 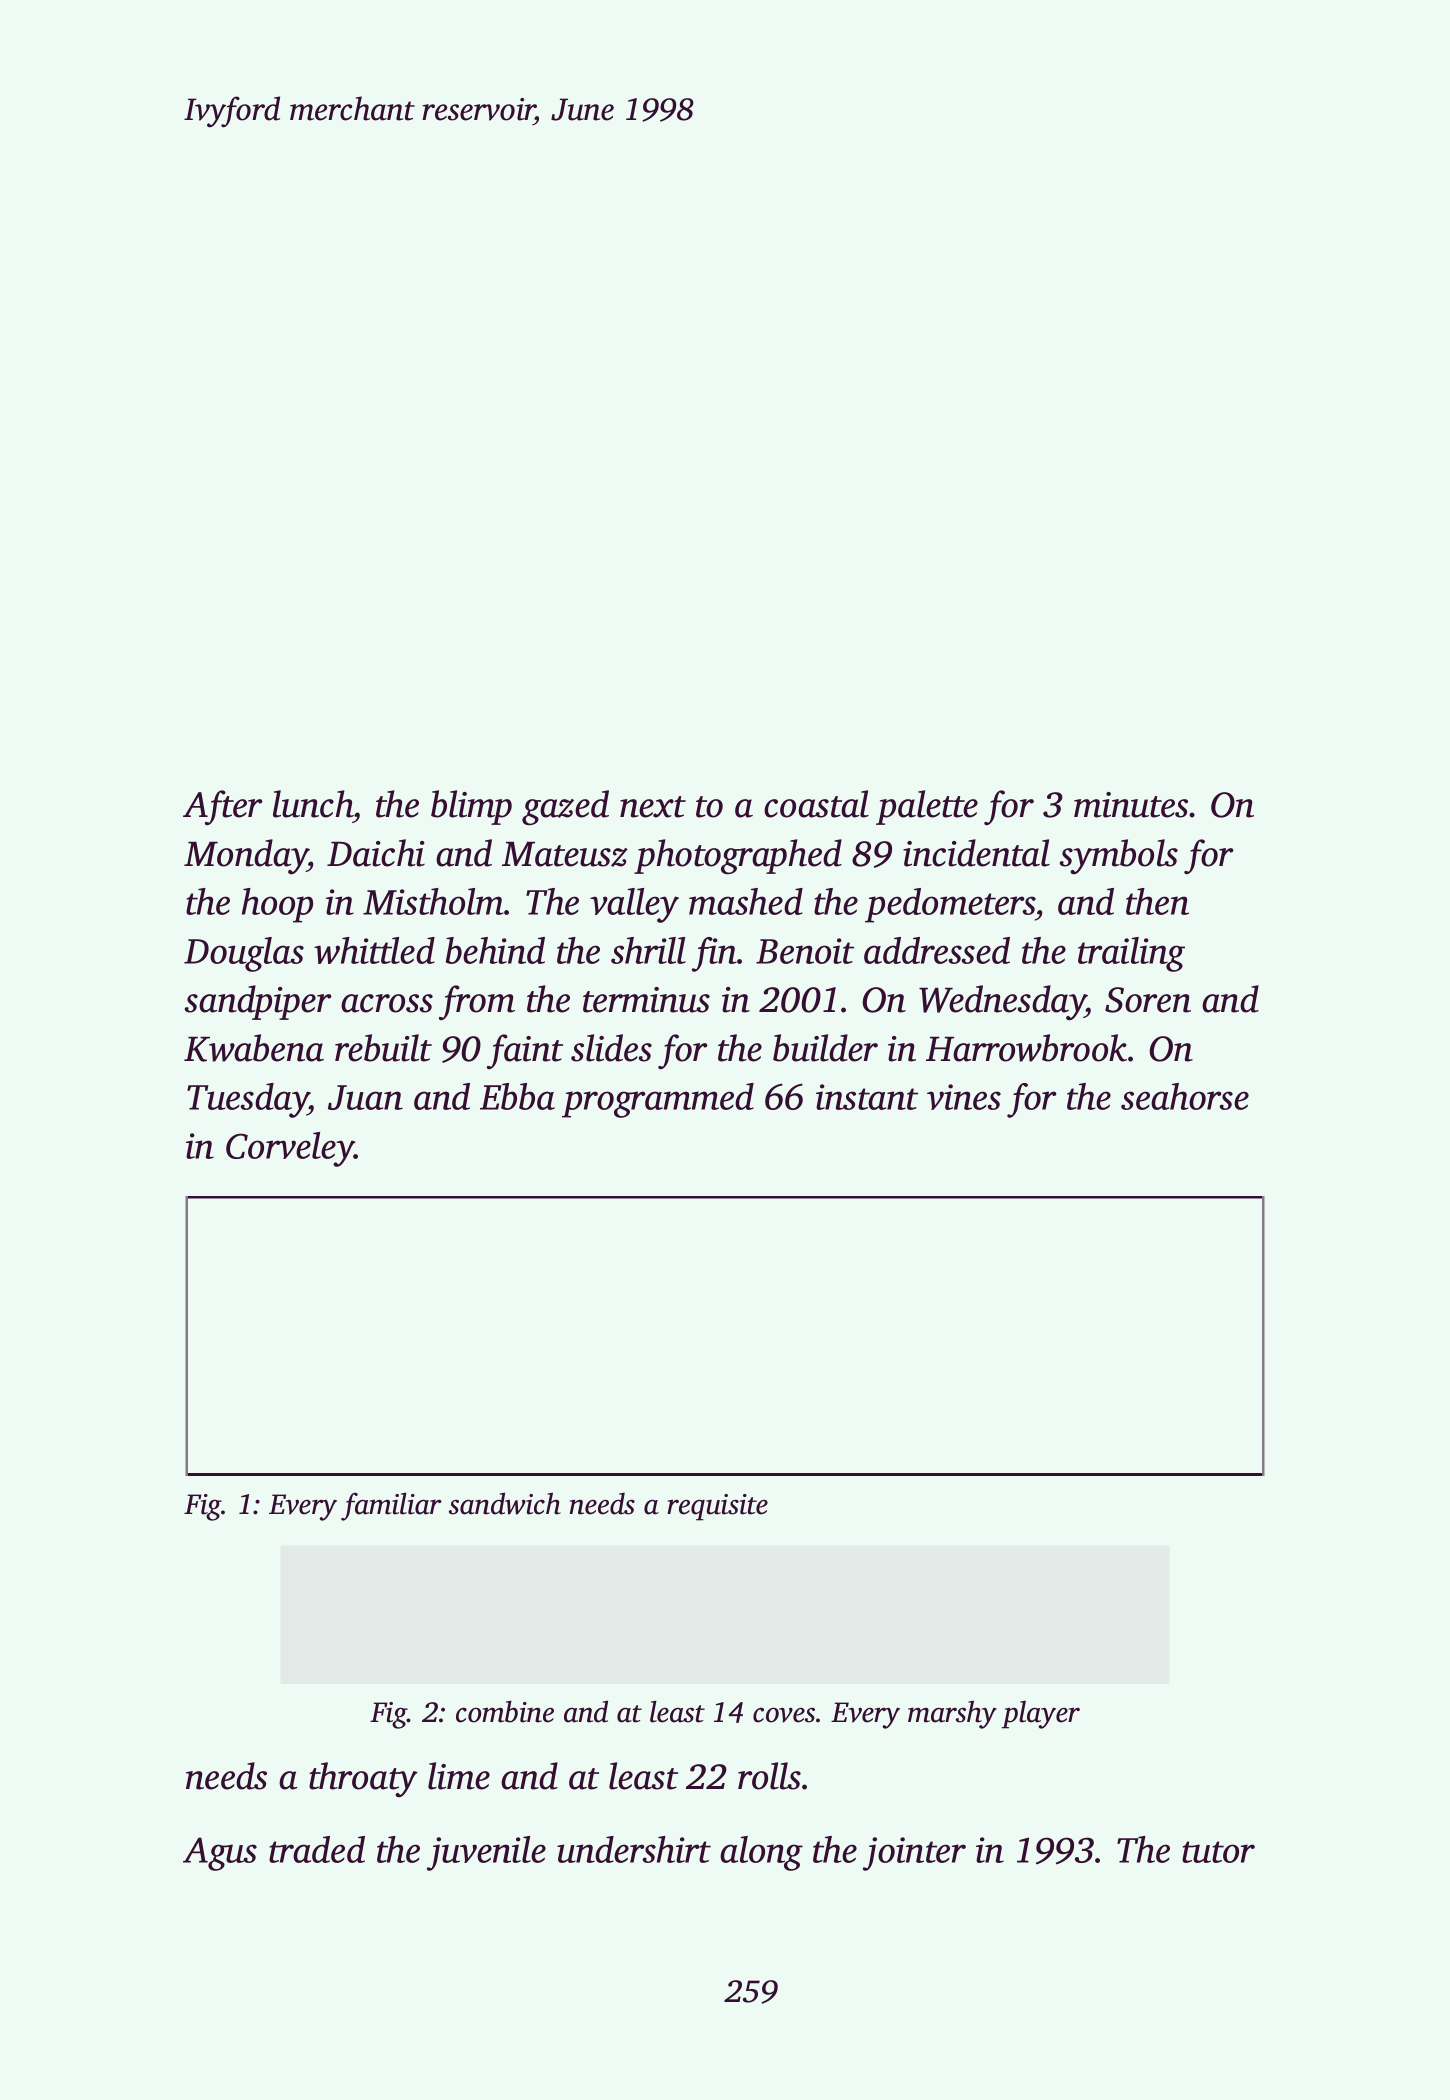 I want to click on lunch, so click(x=313, y=804).
